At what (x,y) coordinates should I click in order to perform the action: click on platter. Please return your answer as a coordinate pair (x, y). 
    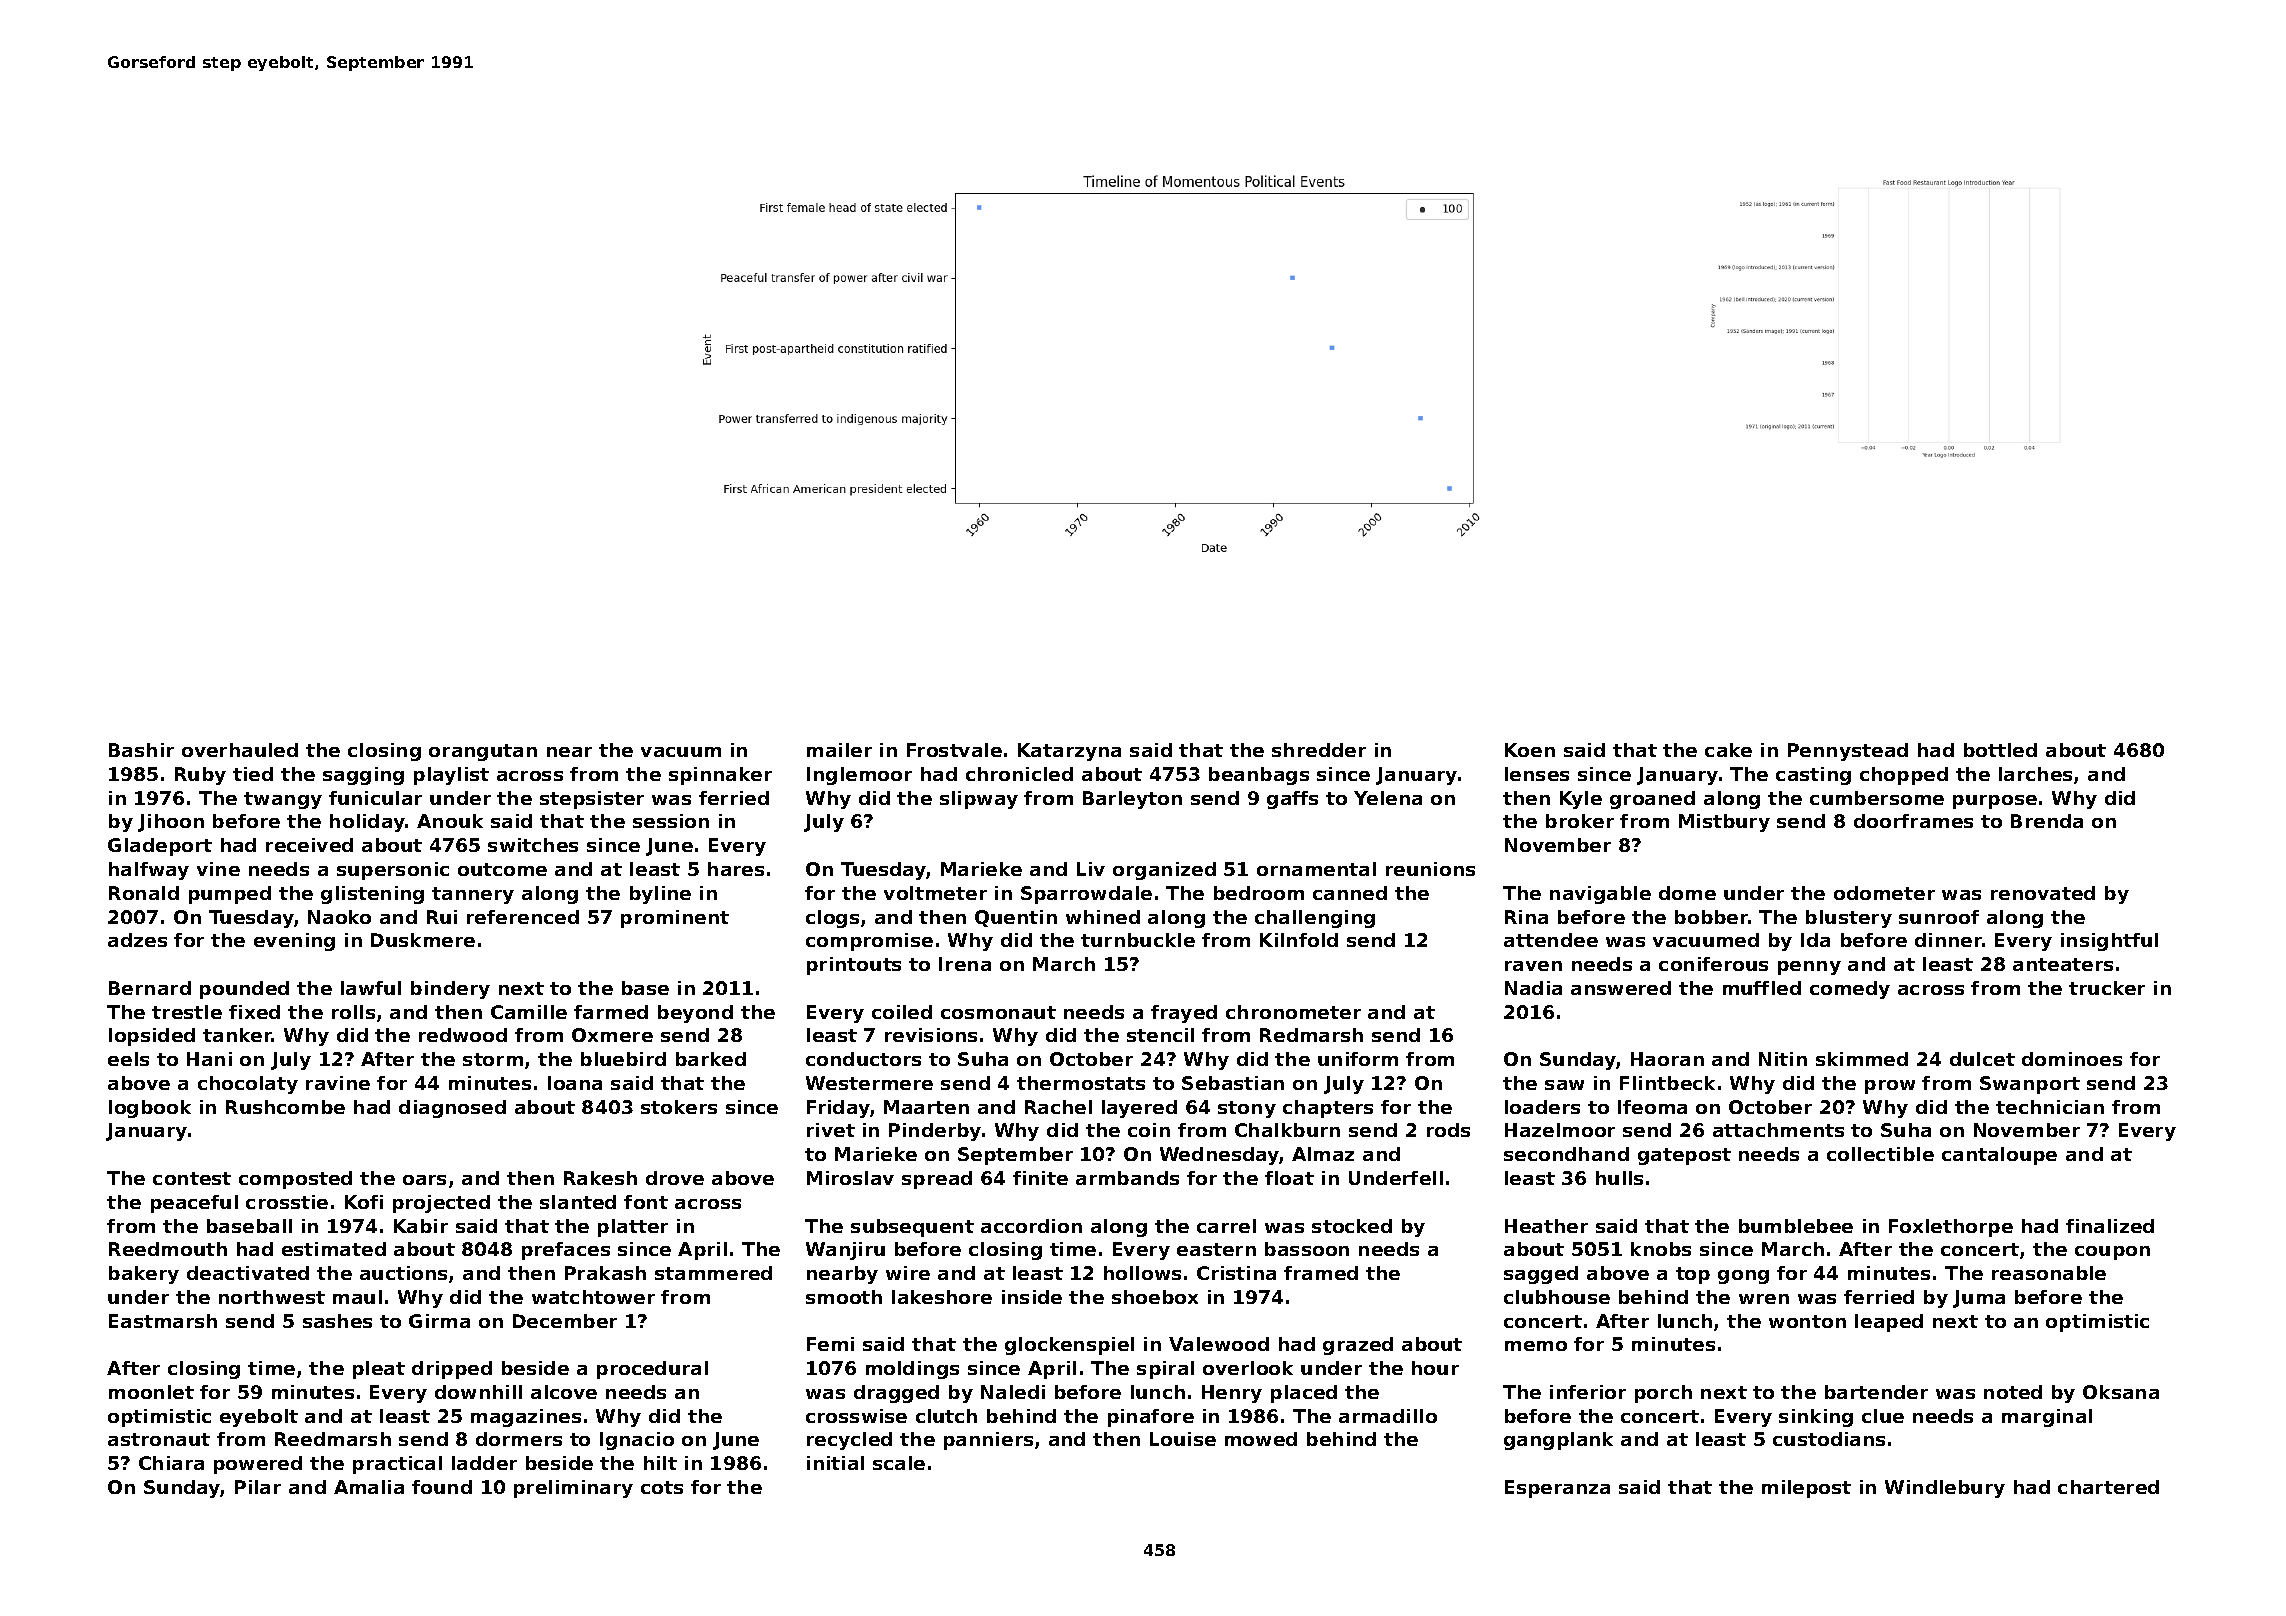
    Looking at the image, I should click on (633, 1228).
